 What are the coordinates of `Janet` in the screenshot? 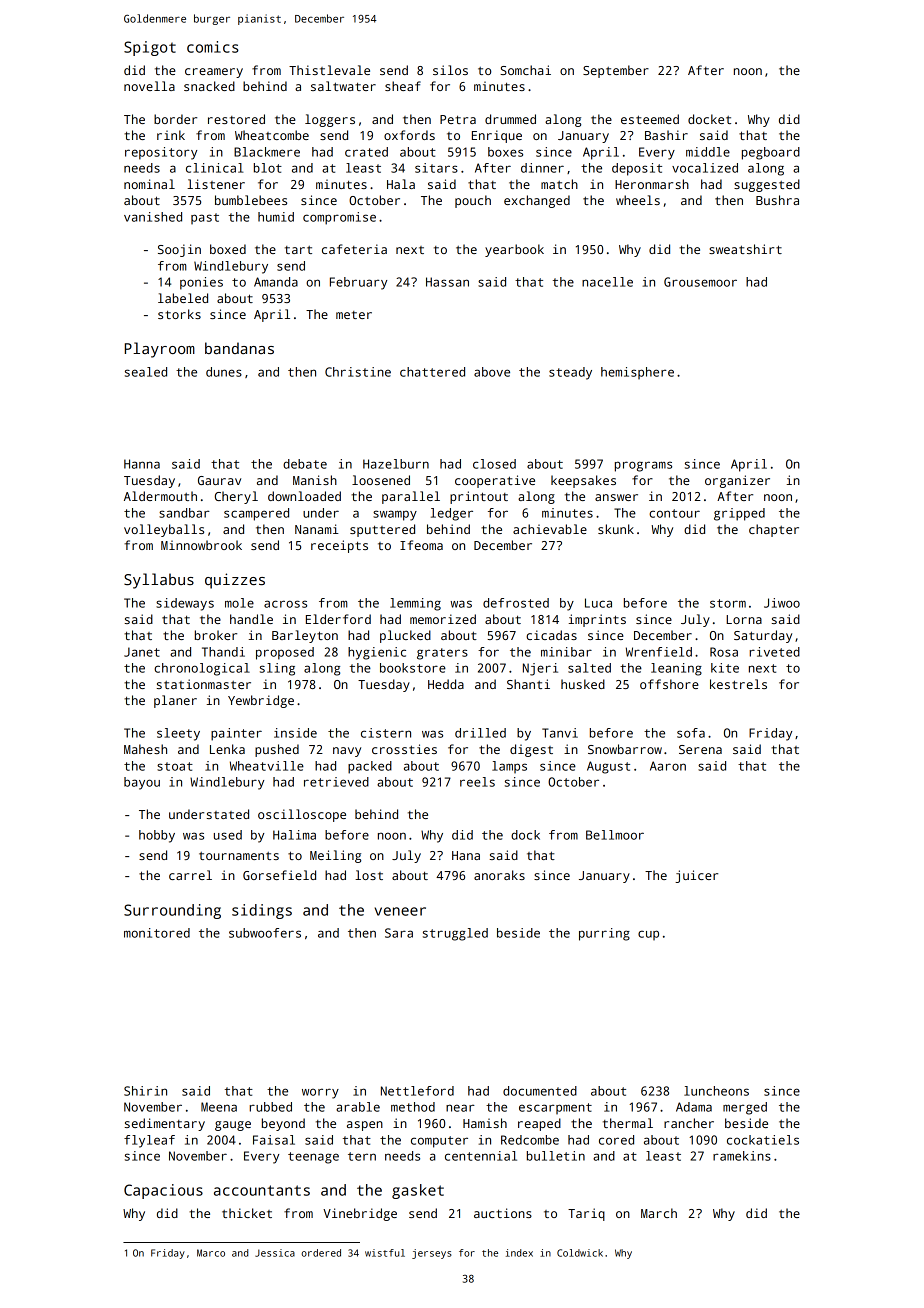 It's located at (142, 652).
